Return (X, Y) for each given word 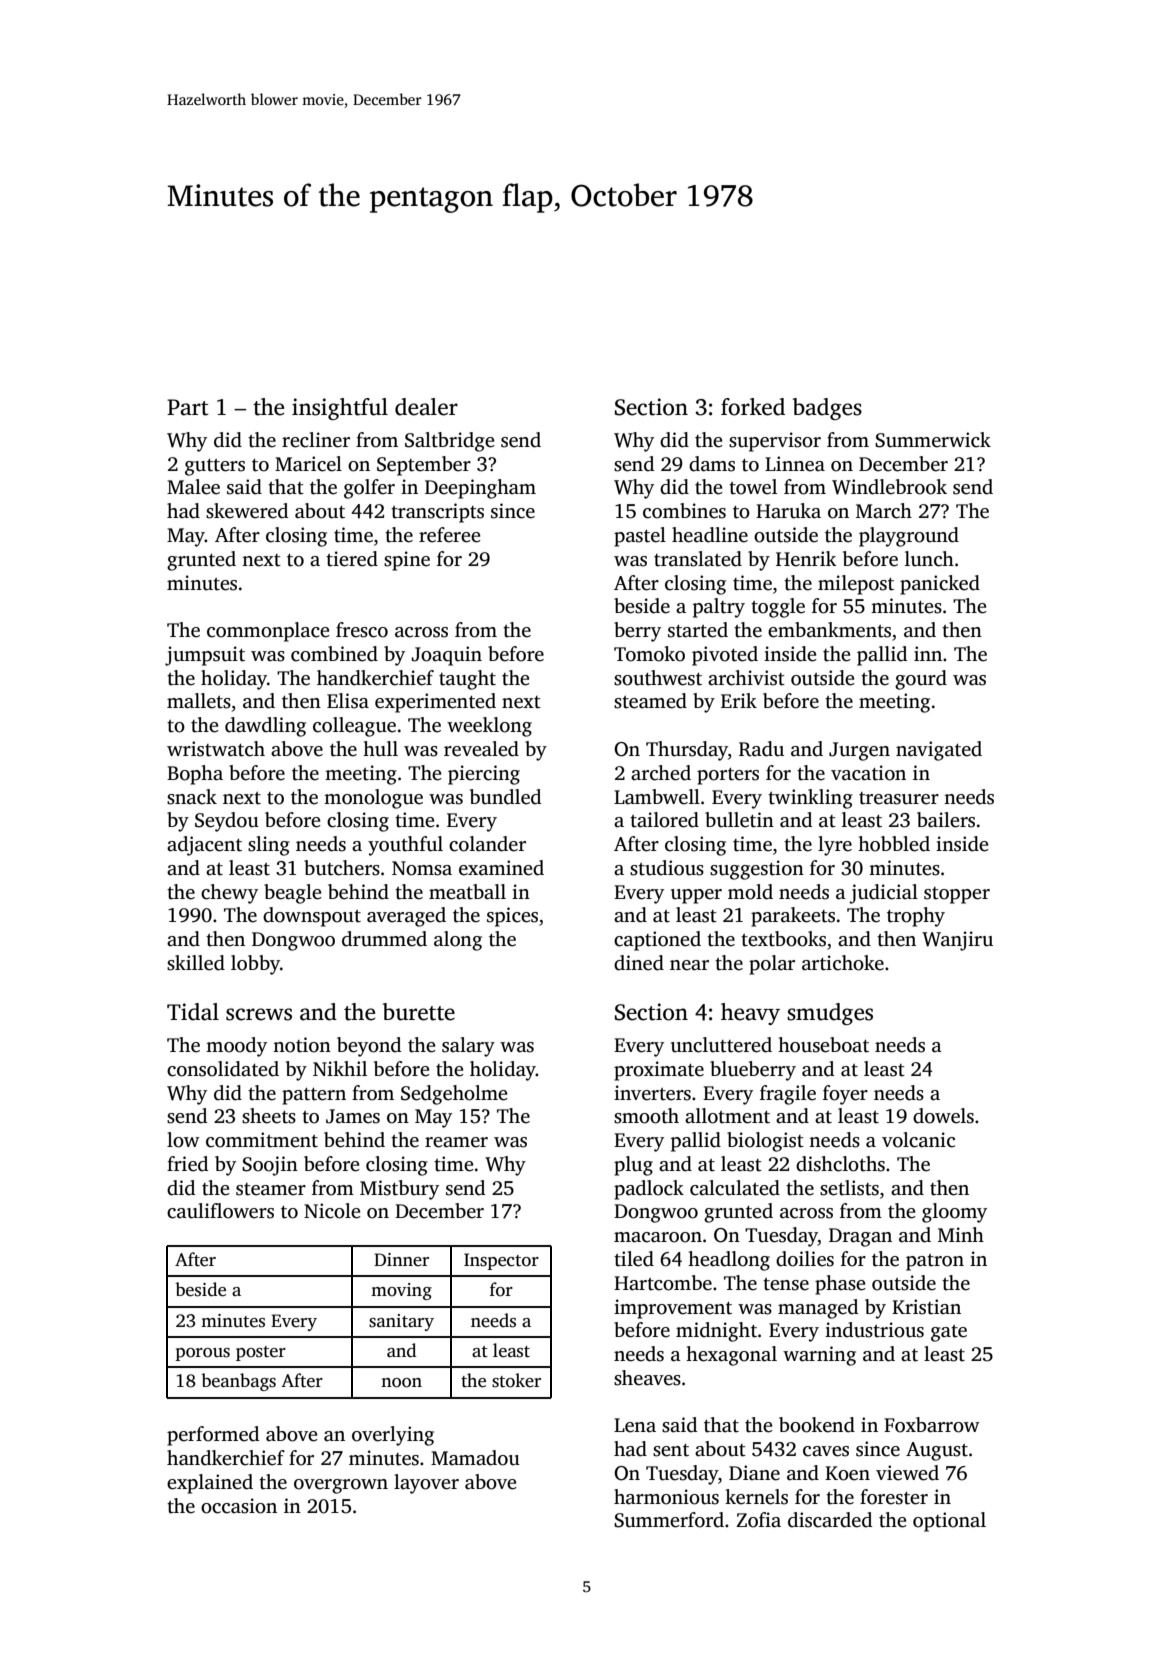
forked (753, 407)
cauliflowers (220, 1211)
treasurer (899, 798)
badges (827, 409)
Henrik (806, 559)
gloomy (954, 1213)
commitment (262, 1140)
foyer (845, 1095)
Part (187, 407)
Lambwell (657, 797)
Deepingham (480, 489)
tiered (352, 559)
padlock (649, 1190)
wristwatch (216, 749)
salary (468, 1047)
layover (426, 1484)
